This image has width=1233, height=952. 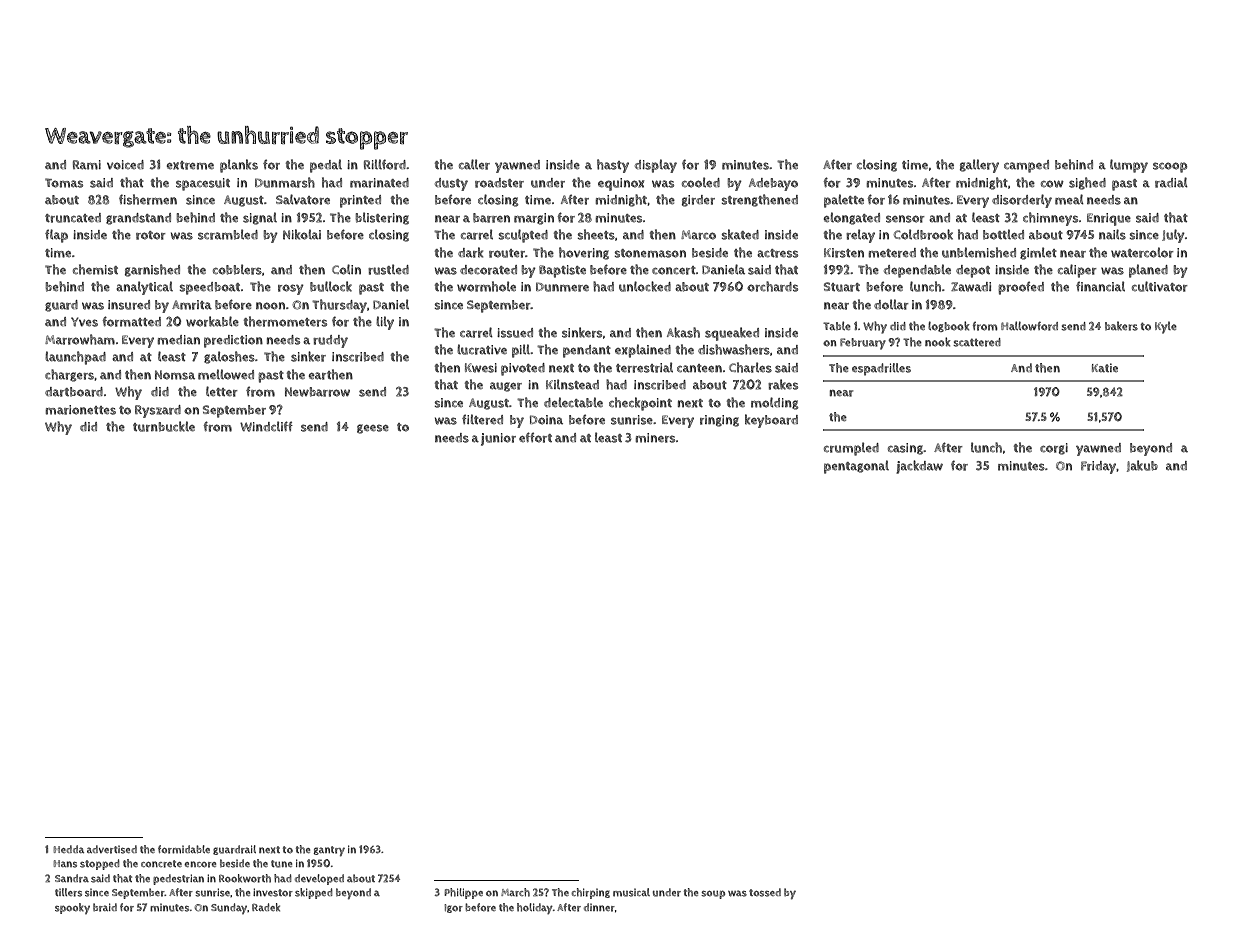 I want to click on stopped, so click(x=100, y=864).
